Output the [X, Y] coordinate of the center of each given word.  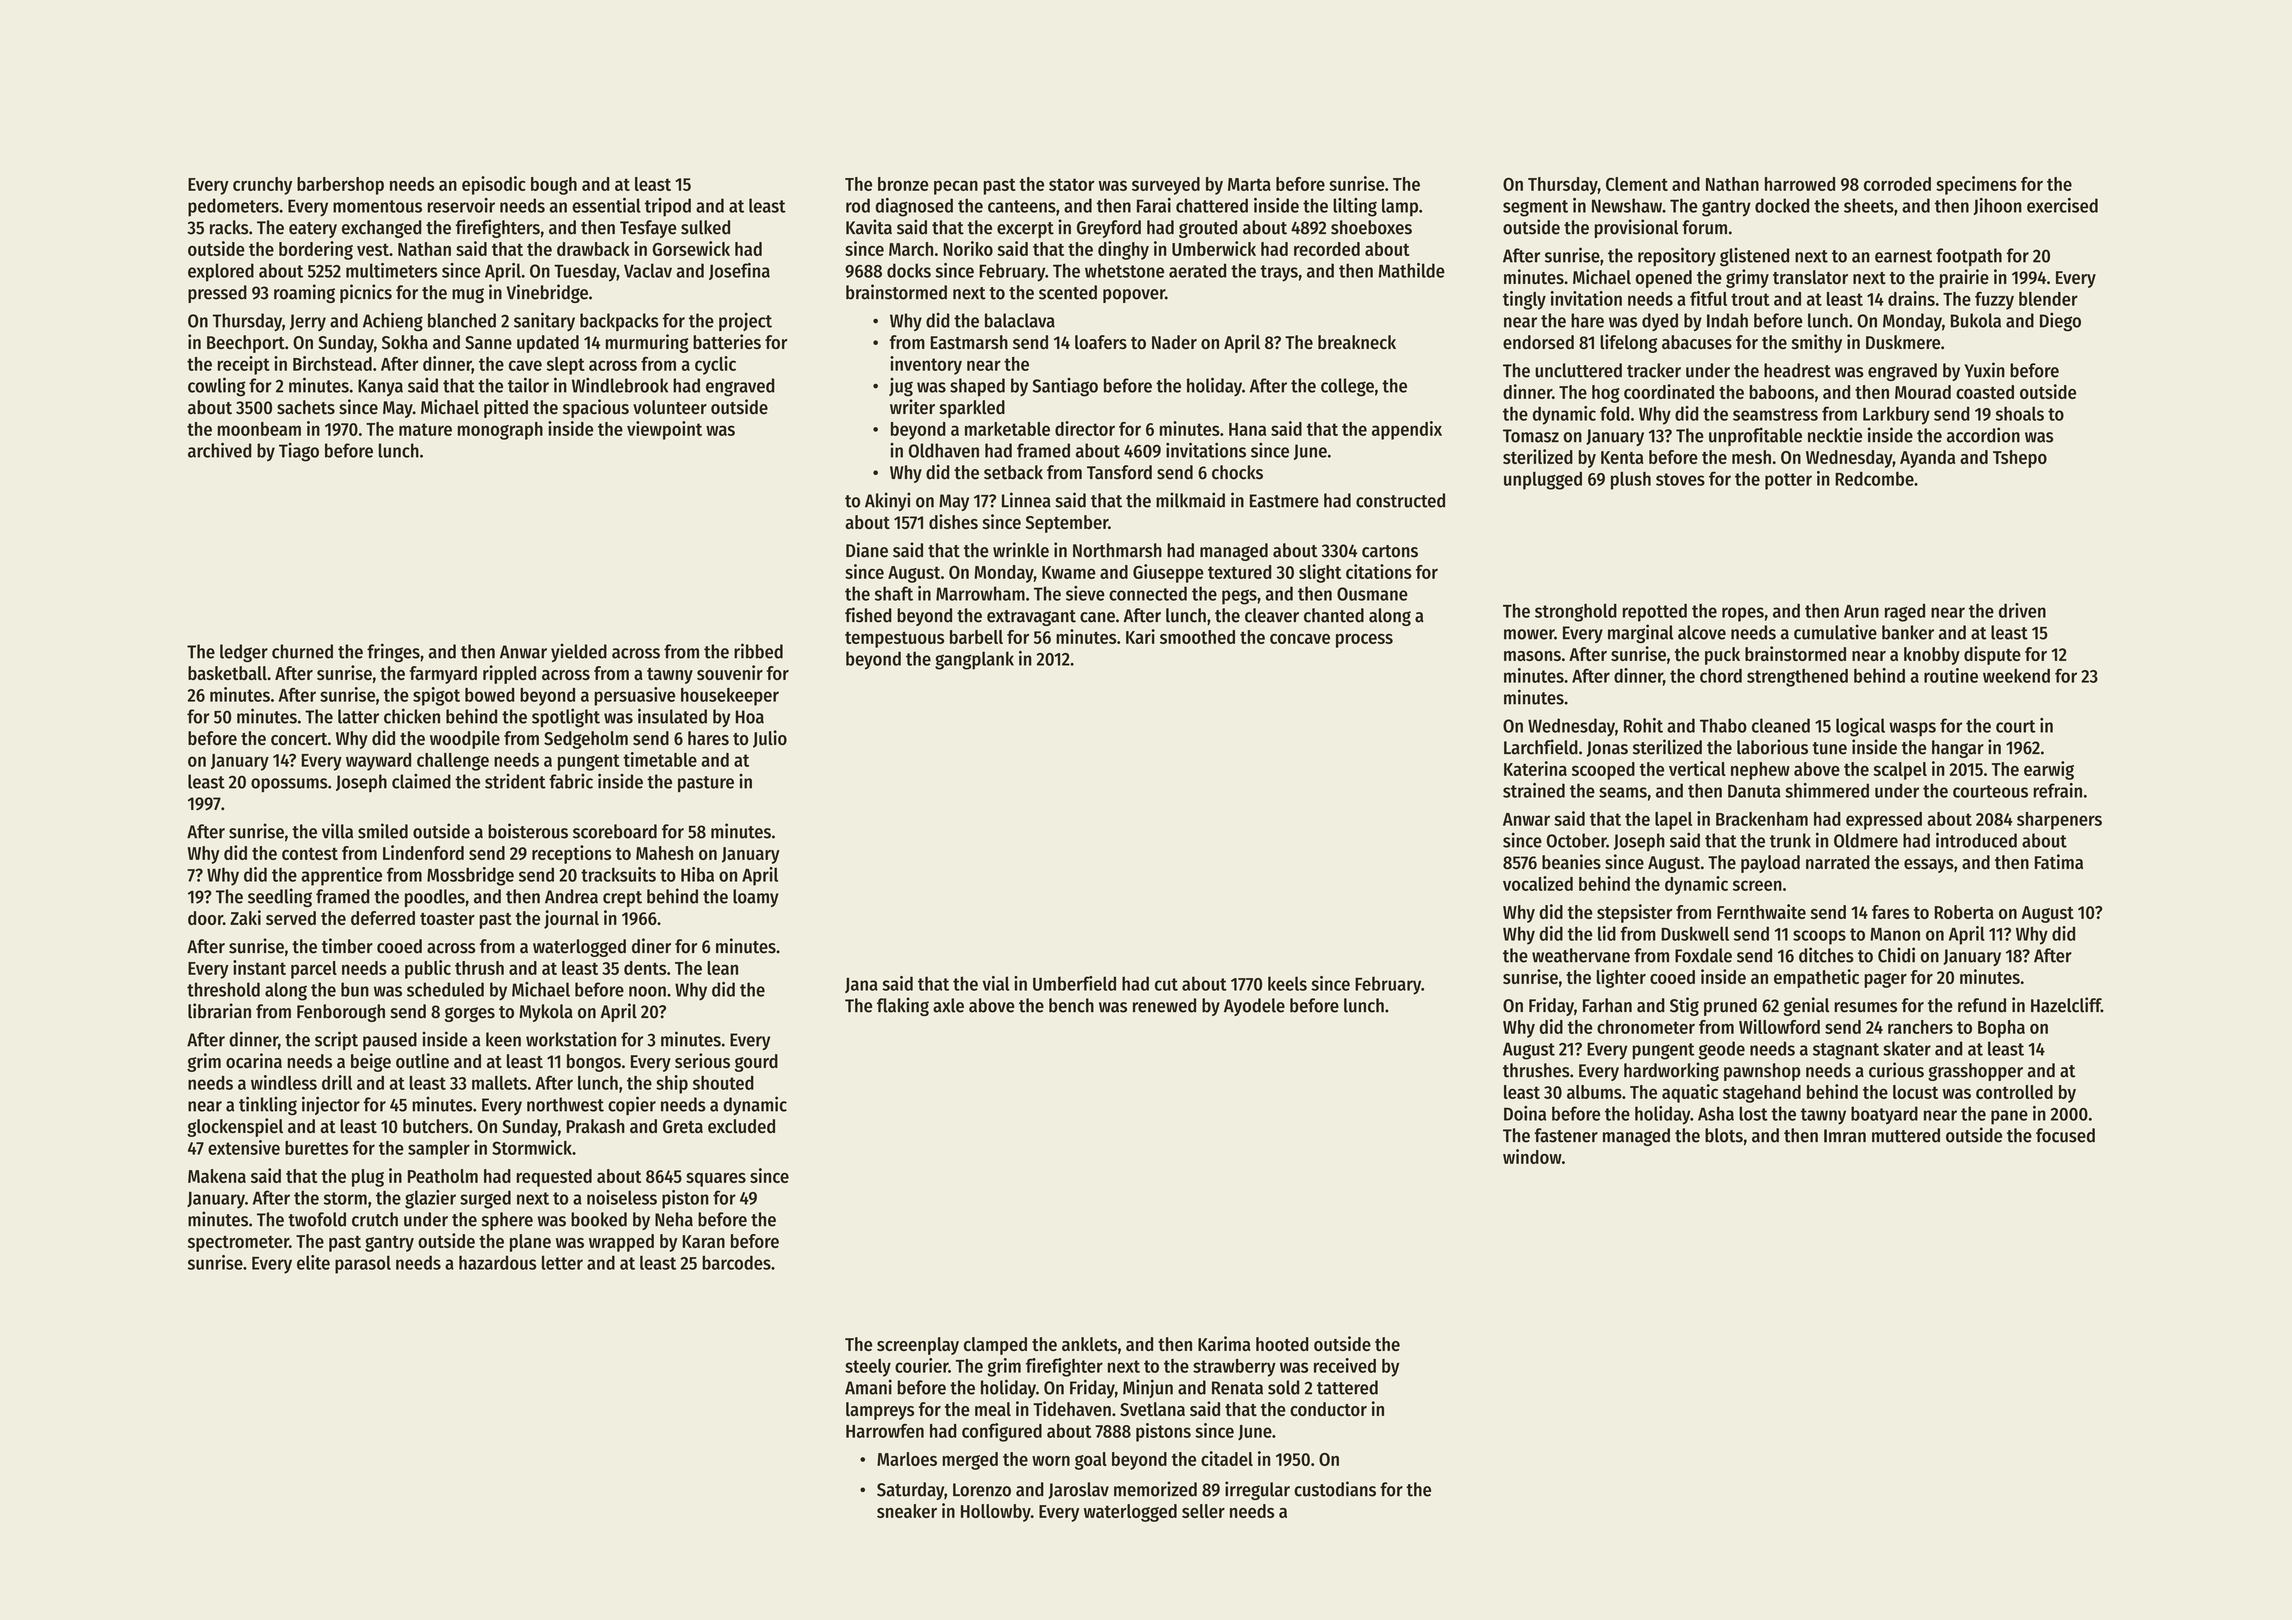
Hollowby [996, 1513]
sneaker [907, 1511]
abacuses [1697, 342]
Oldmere [1866, 840]
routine [1951, 675]
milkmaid [1190, 500]
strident [515, 781]
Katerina [1535, 768]
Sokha [405, 342]
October [1576, 840]
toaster [447, 919]
